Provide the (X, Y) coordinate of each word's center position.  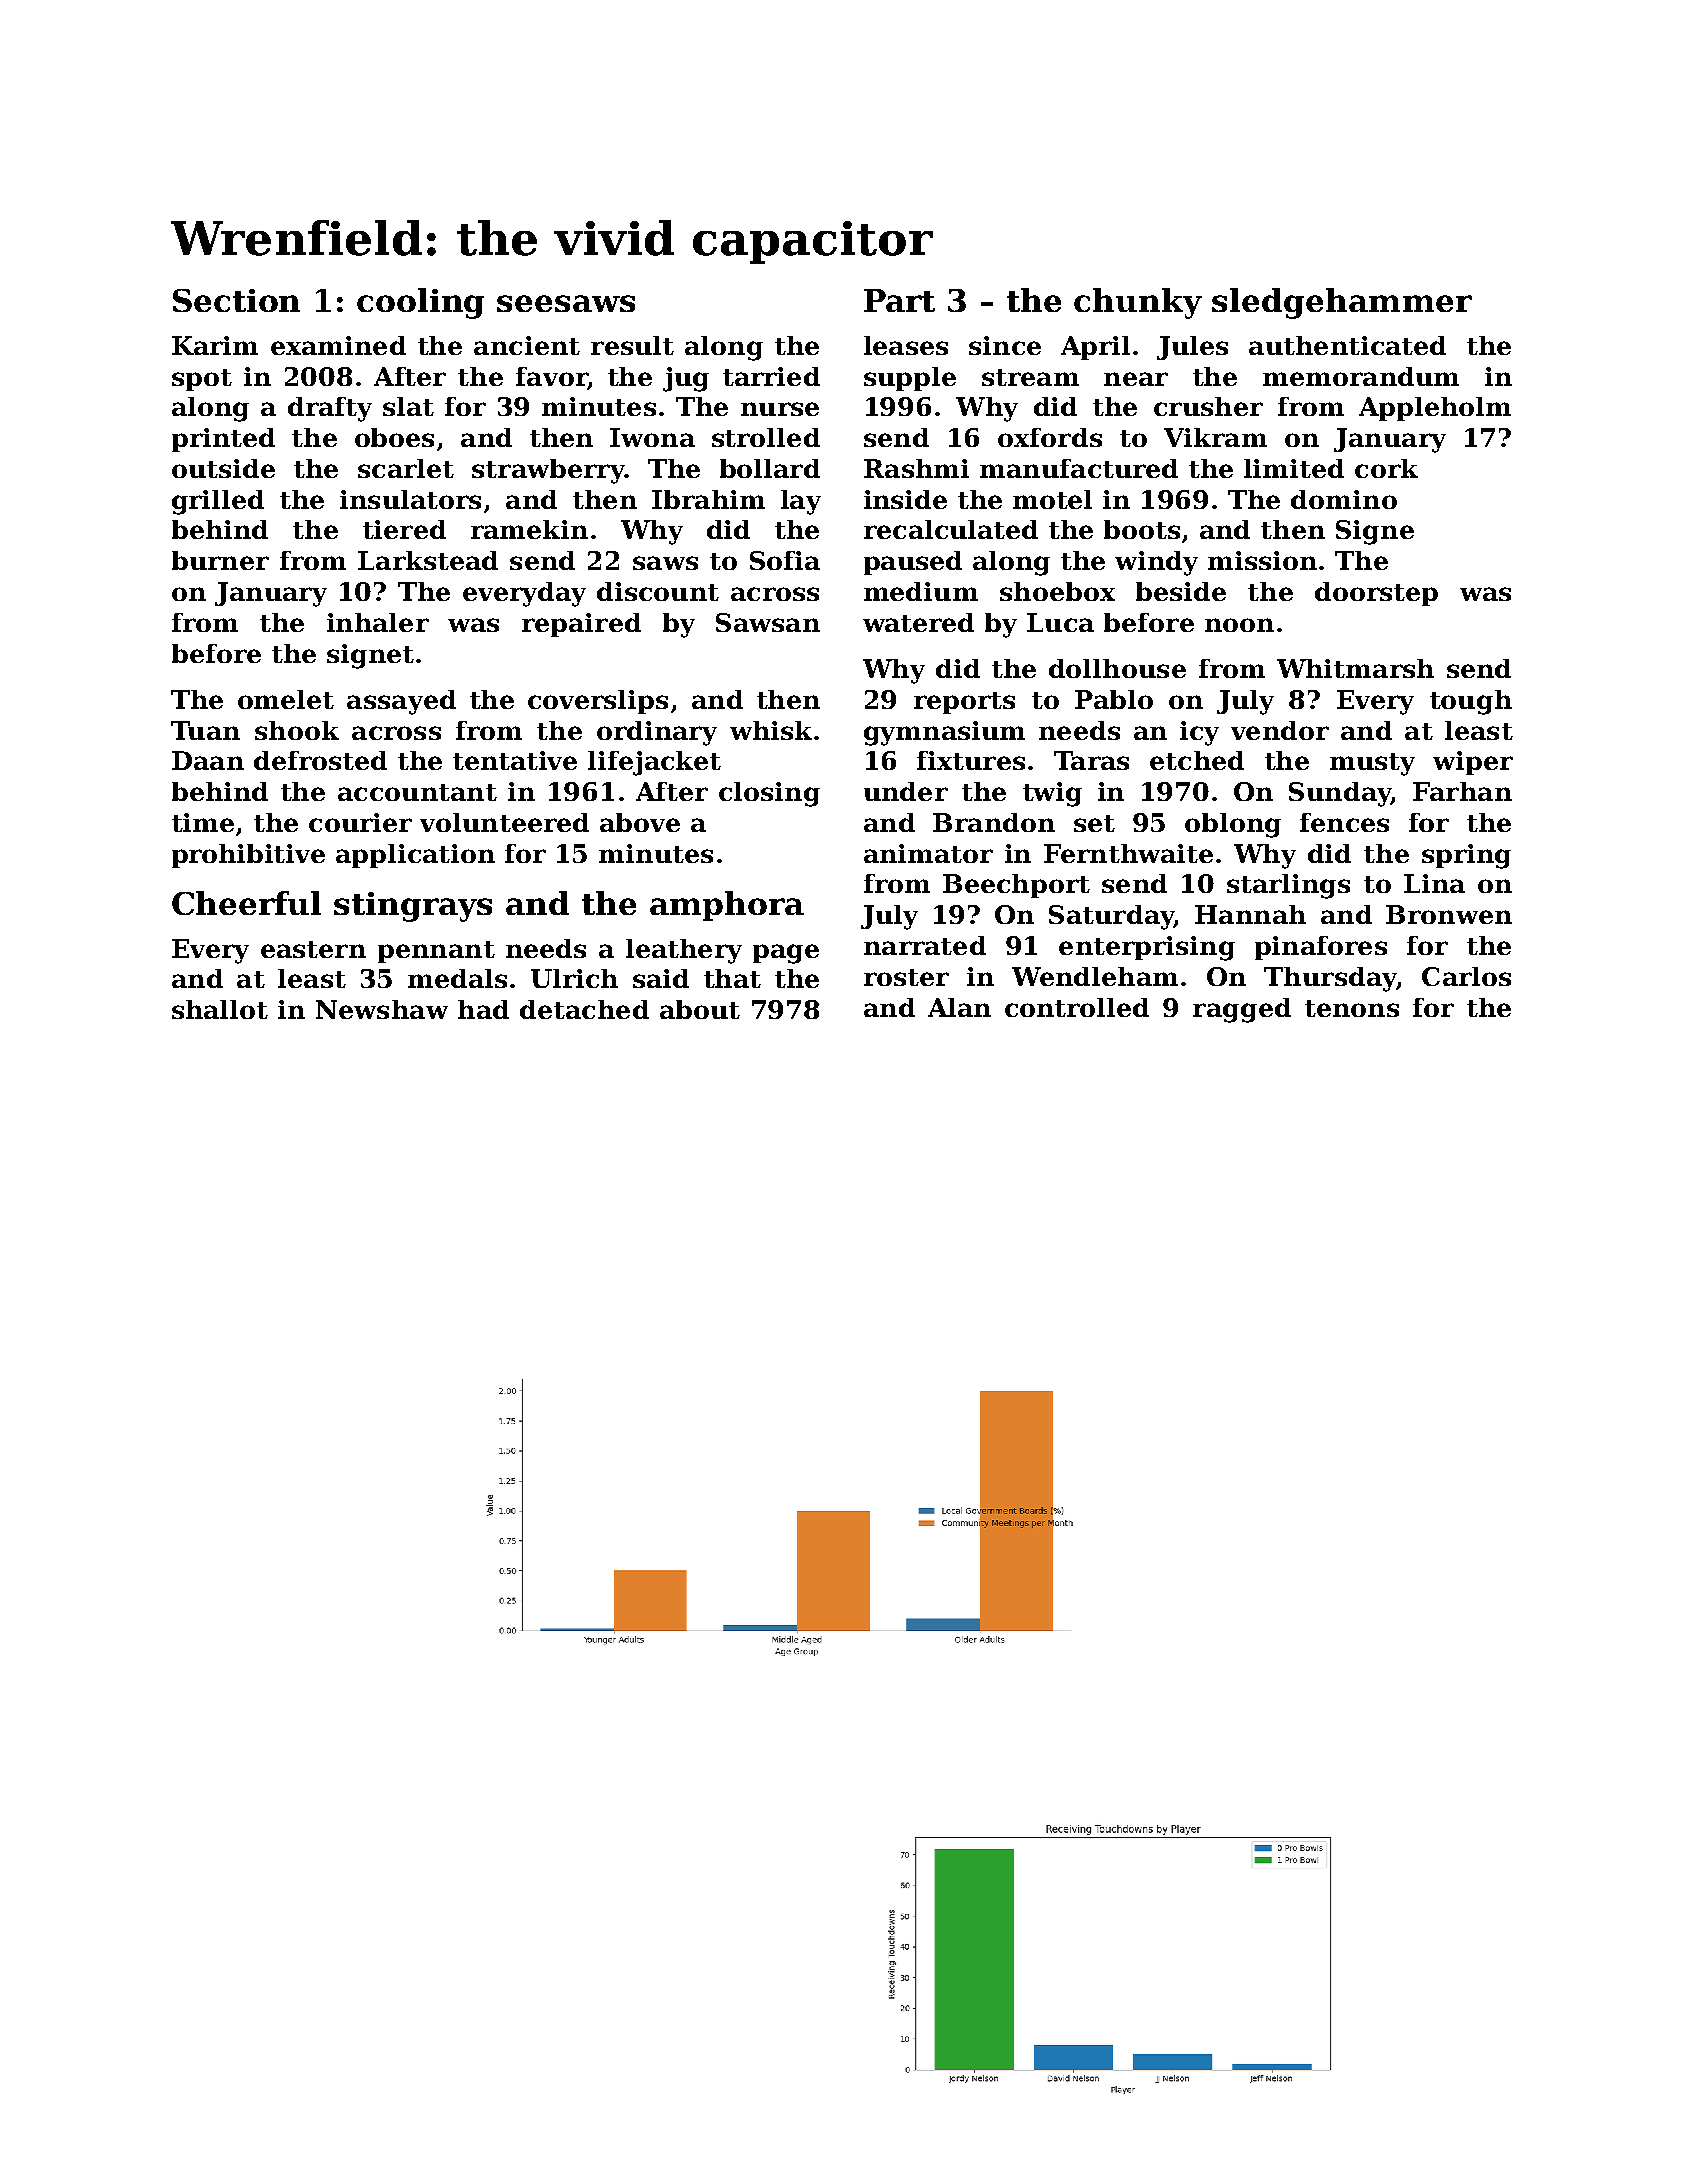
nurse (780, 409)
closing (769, 794)
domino (1344, 499)
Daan (208, 760)
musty (1372, 764)
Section (236, 300)
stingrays (413, 907)
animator (928, 853)
